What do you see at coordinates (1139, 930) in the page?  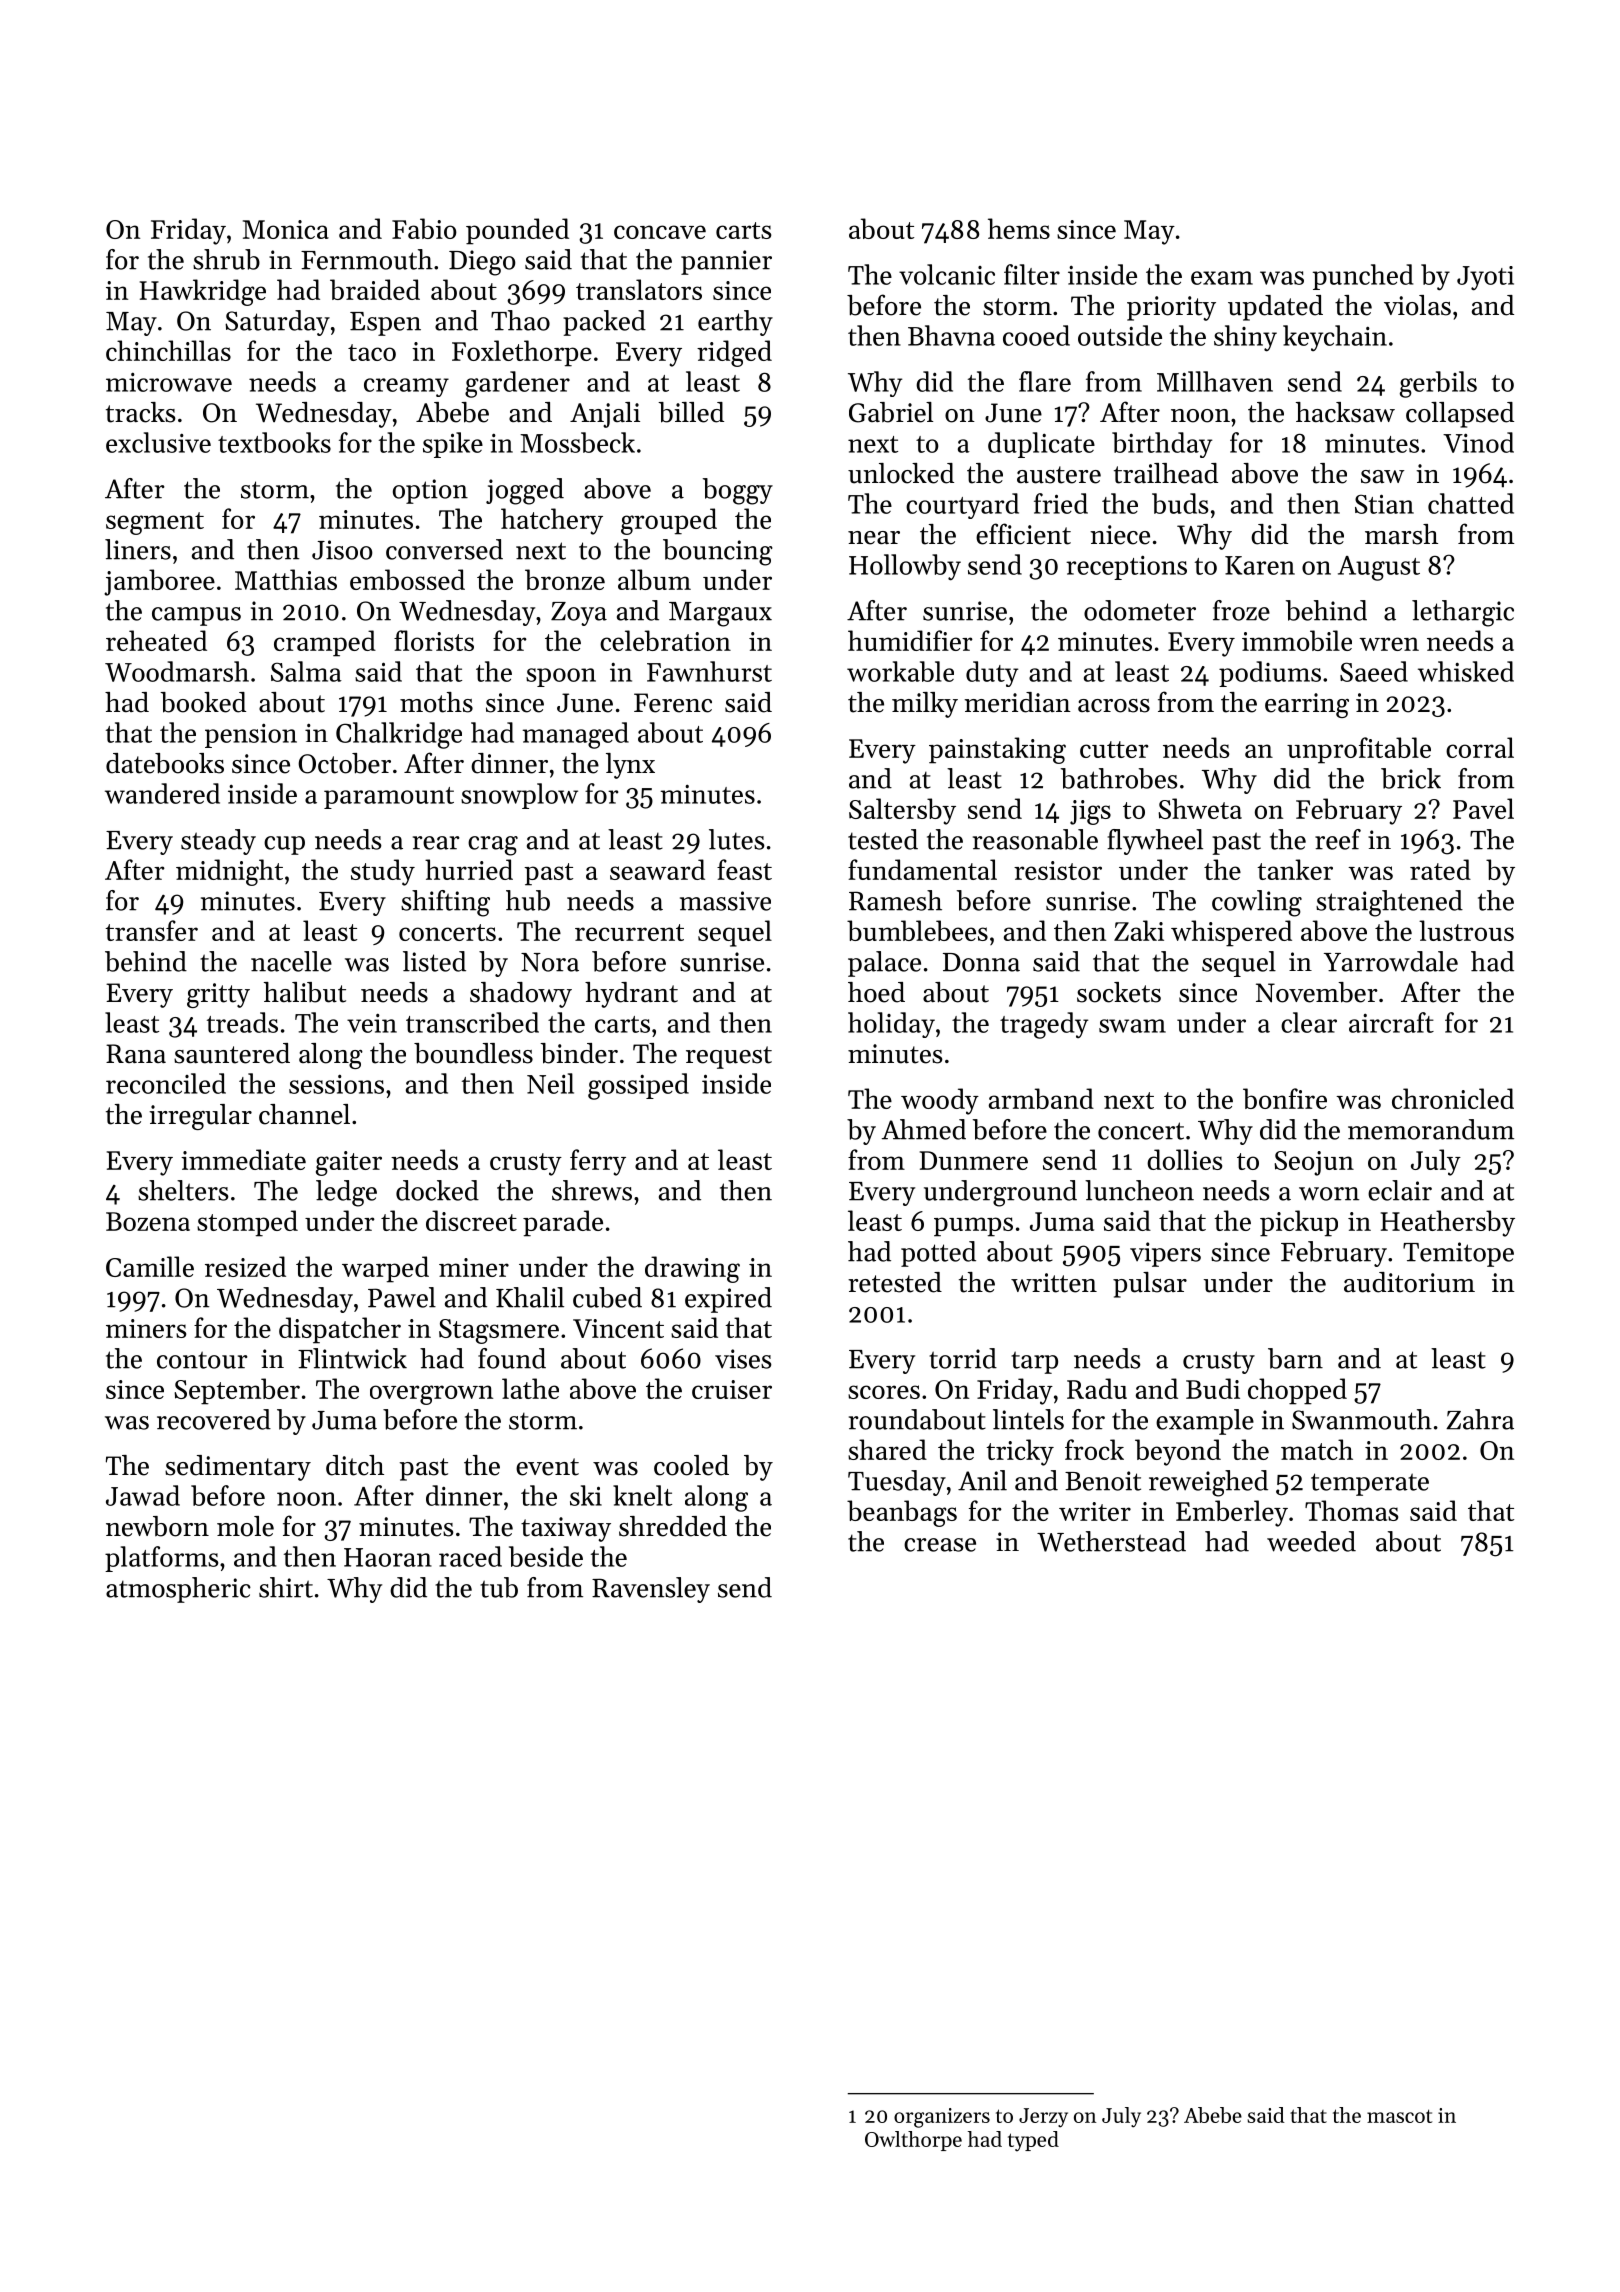 I see `Zaki` at bounding box center [1139, 930].
